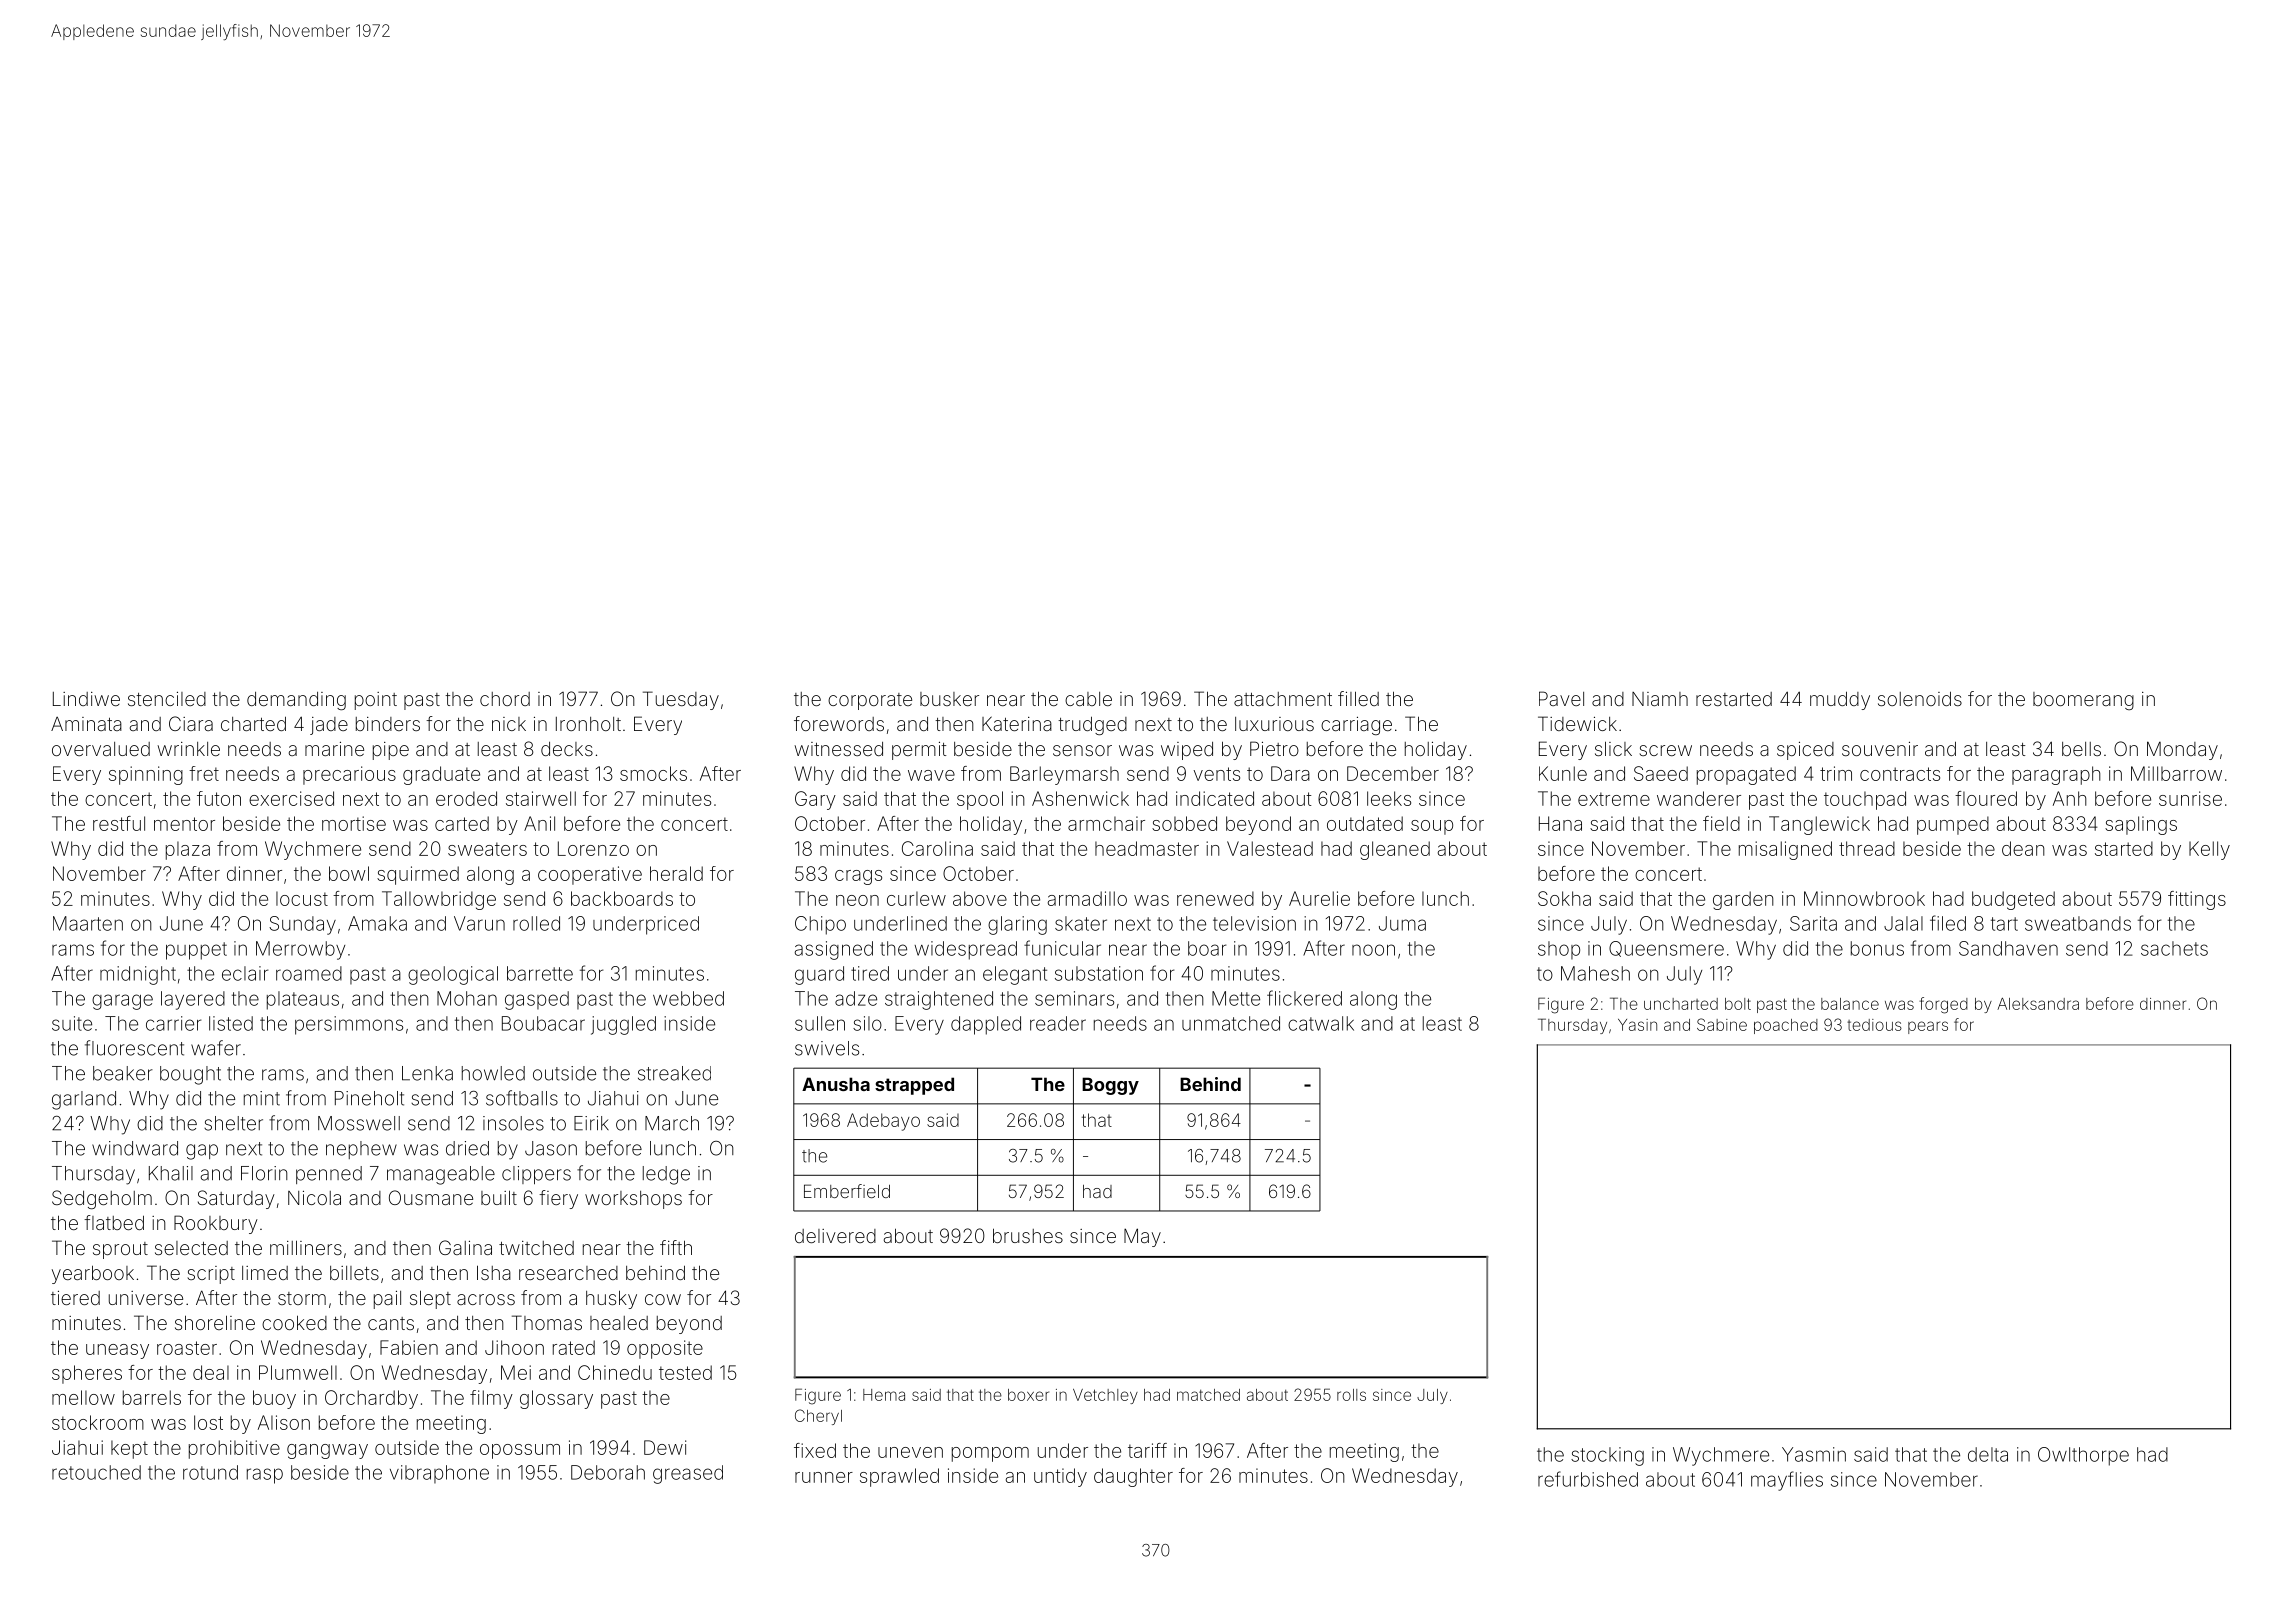 The height and width of the screenshot is (1614, 2282). I want to click on rolled, so click(536, 923).
